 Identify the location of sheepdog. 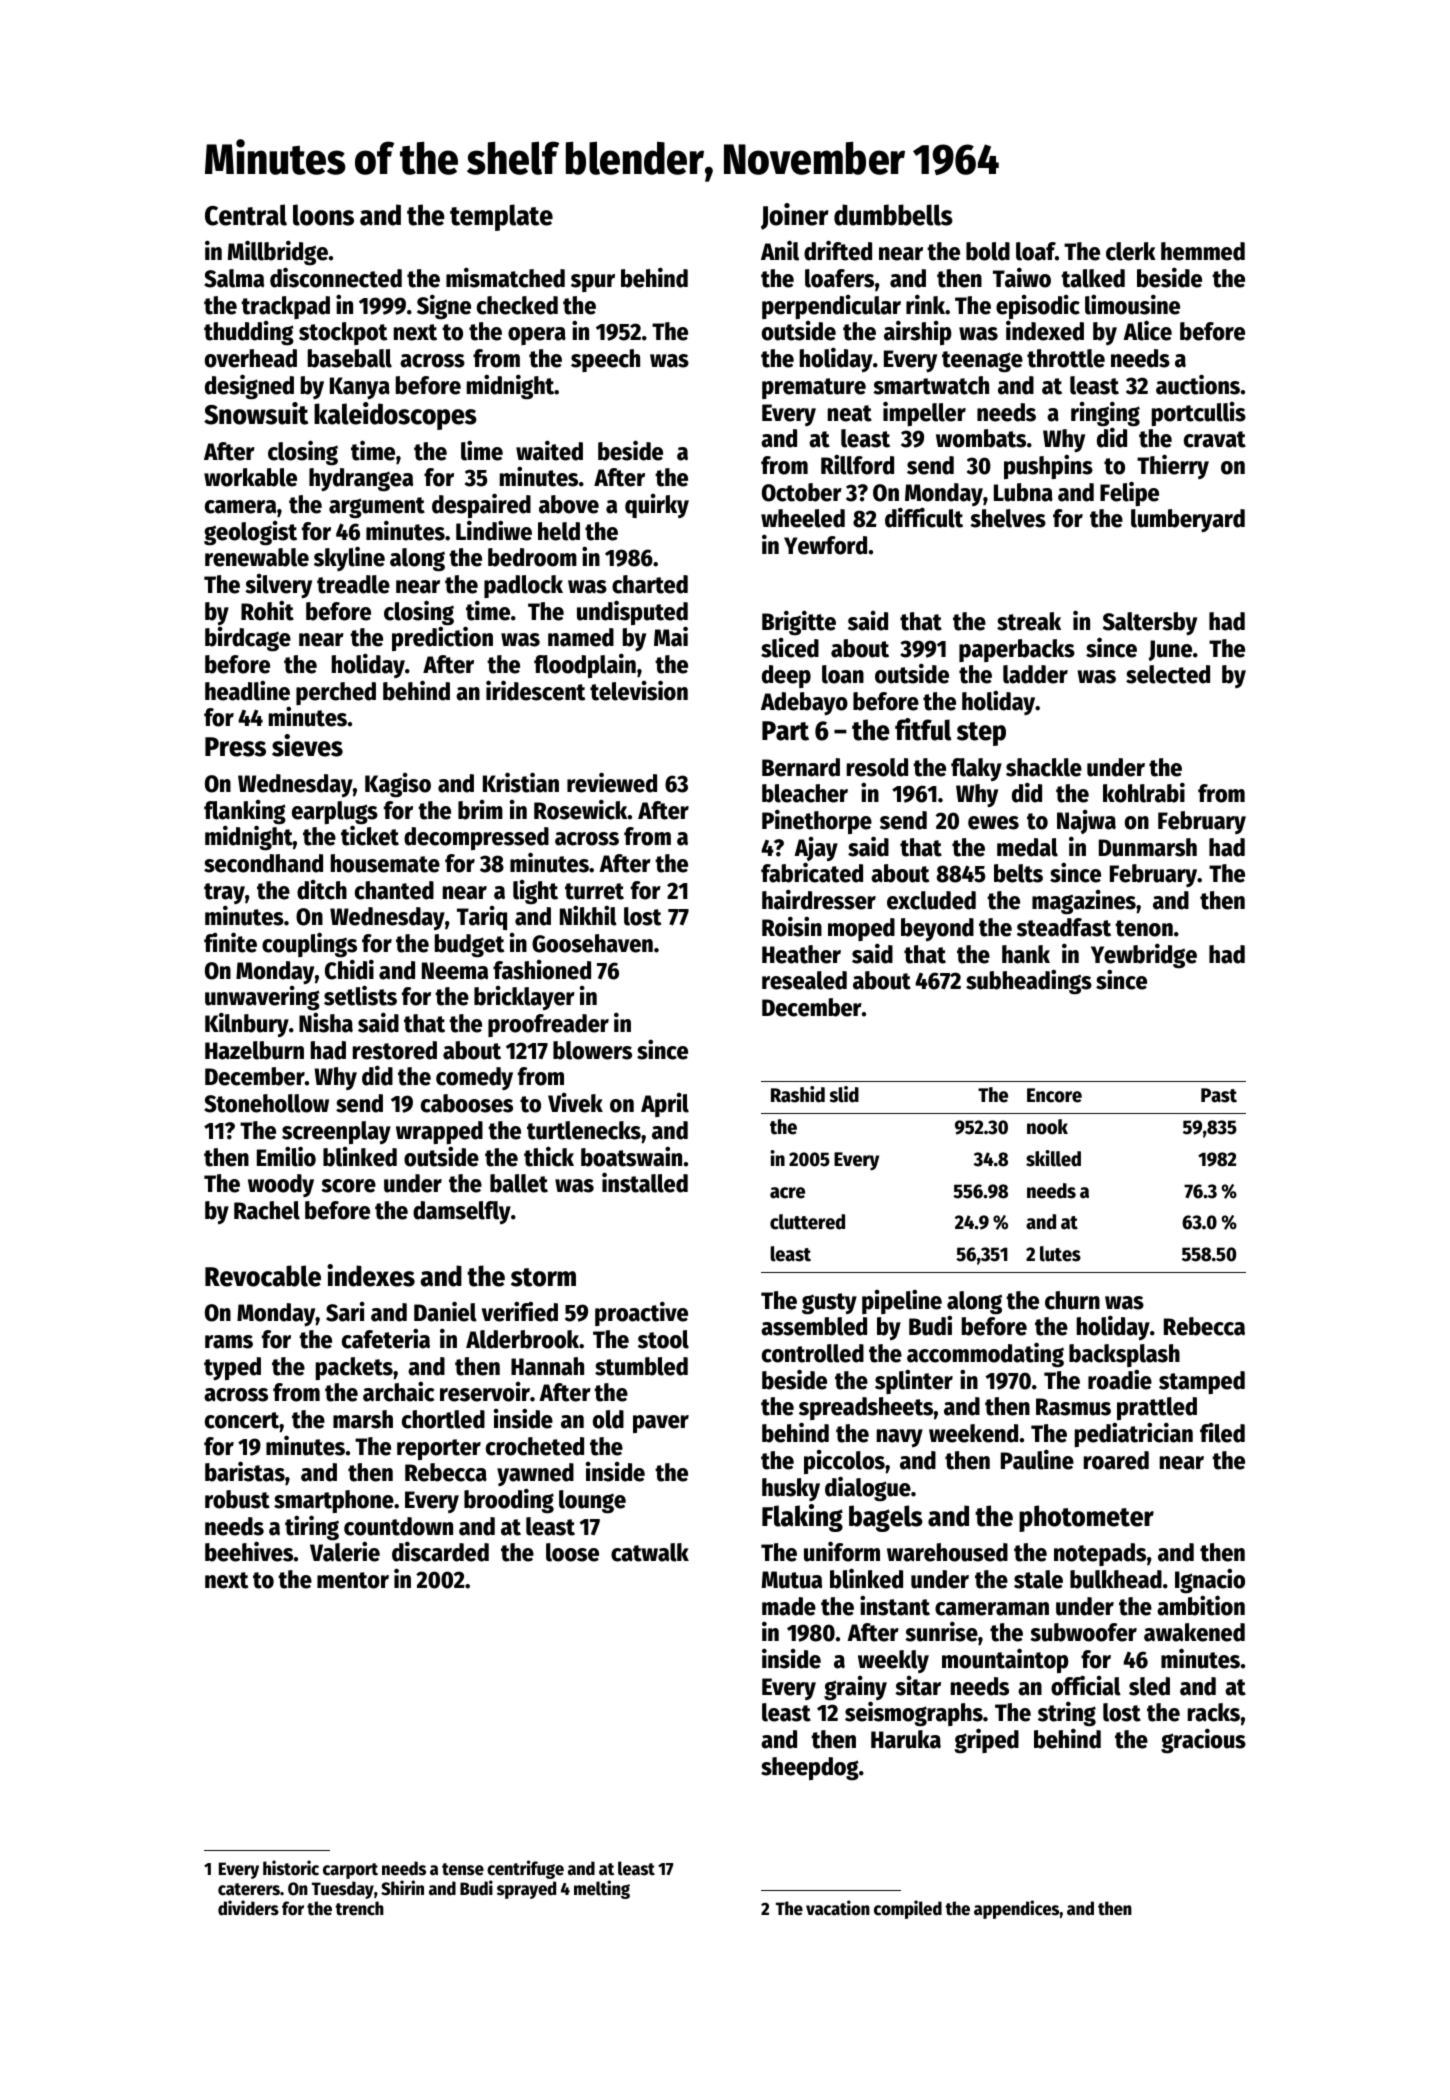
(810, 1769).
